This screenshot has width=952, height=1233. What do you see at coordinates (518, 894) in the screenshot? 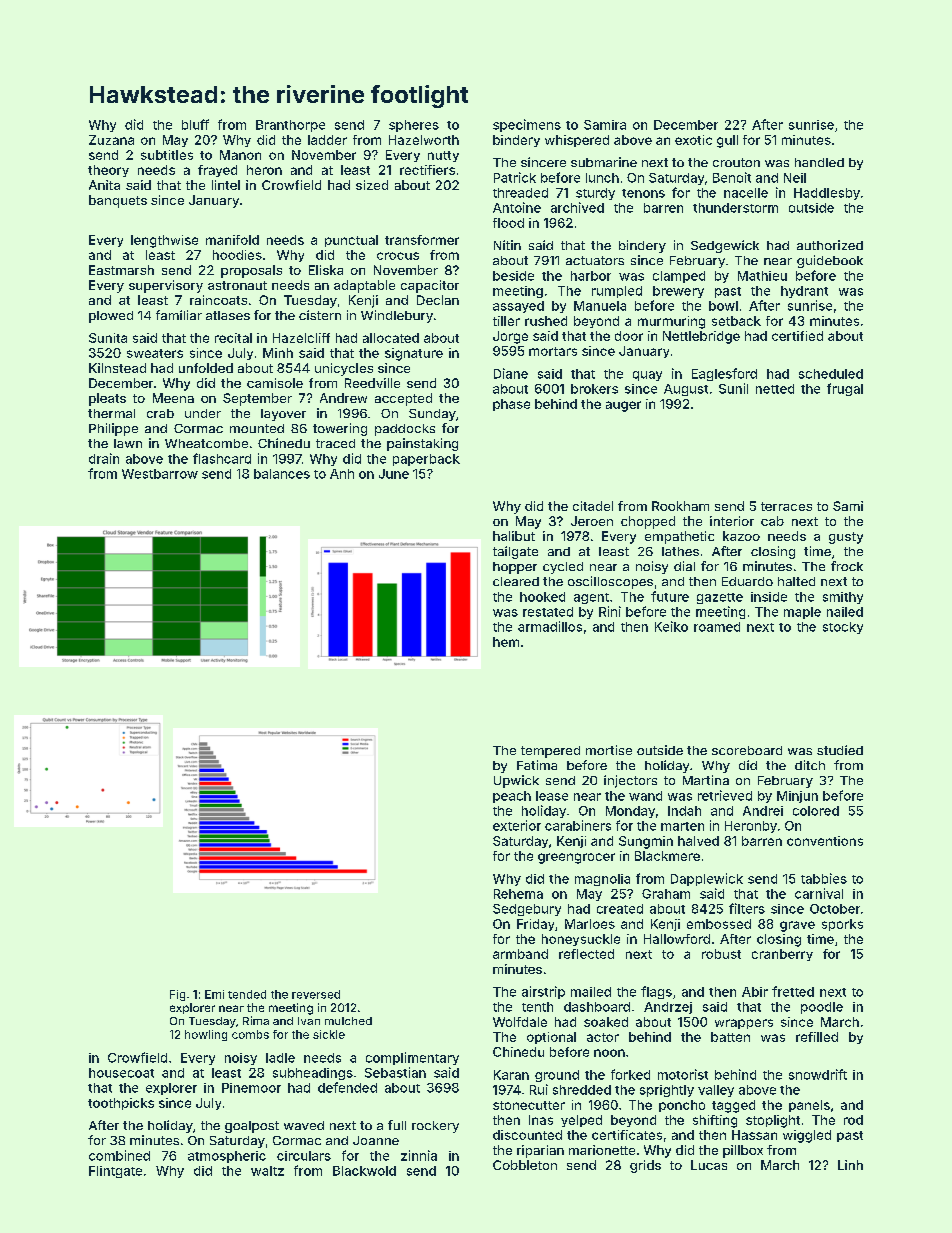
I see `Rehema` at bounding box center [518, 894].
